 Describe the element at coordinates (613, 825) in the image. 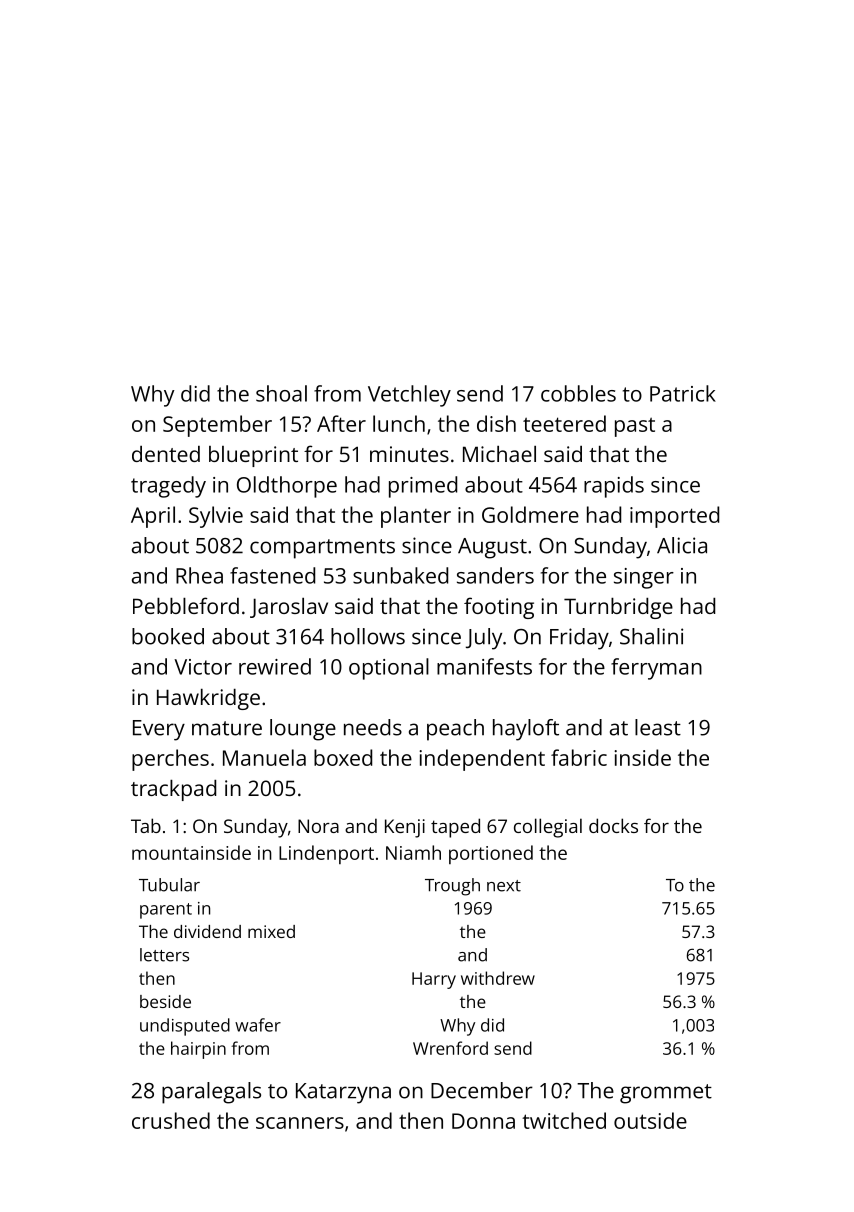

I see `docks` at that location.
